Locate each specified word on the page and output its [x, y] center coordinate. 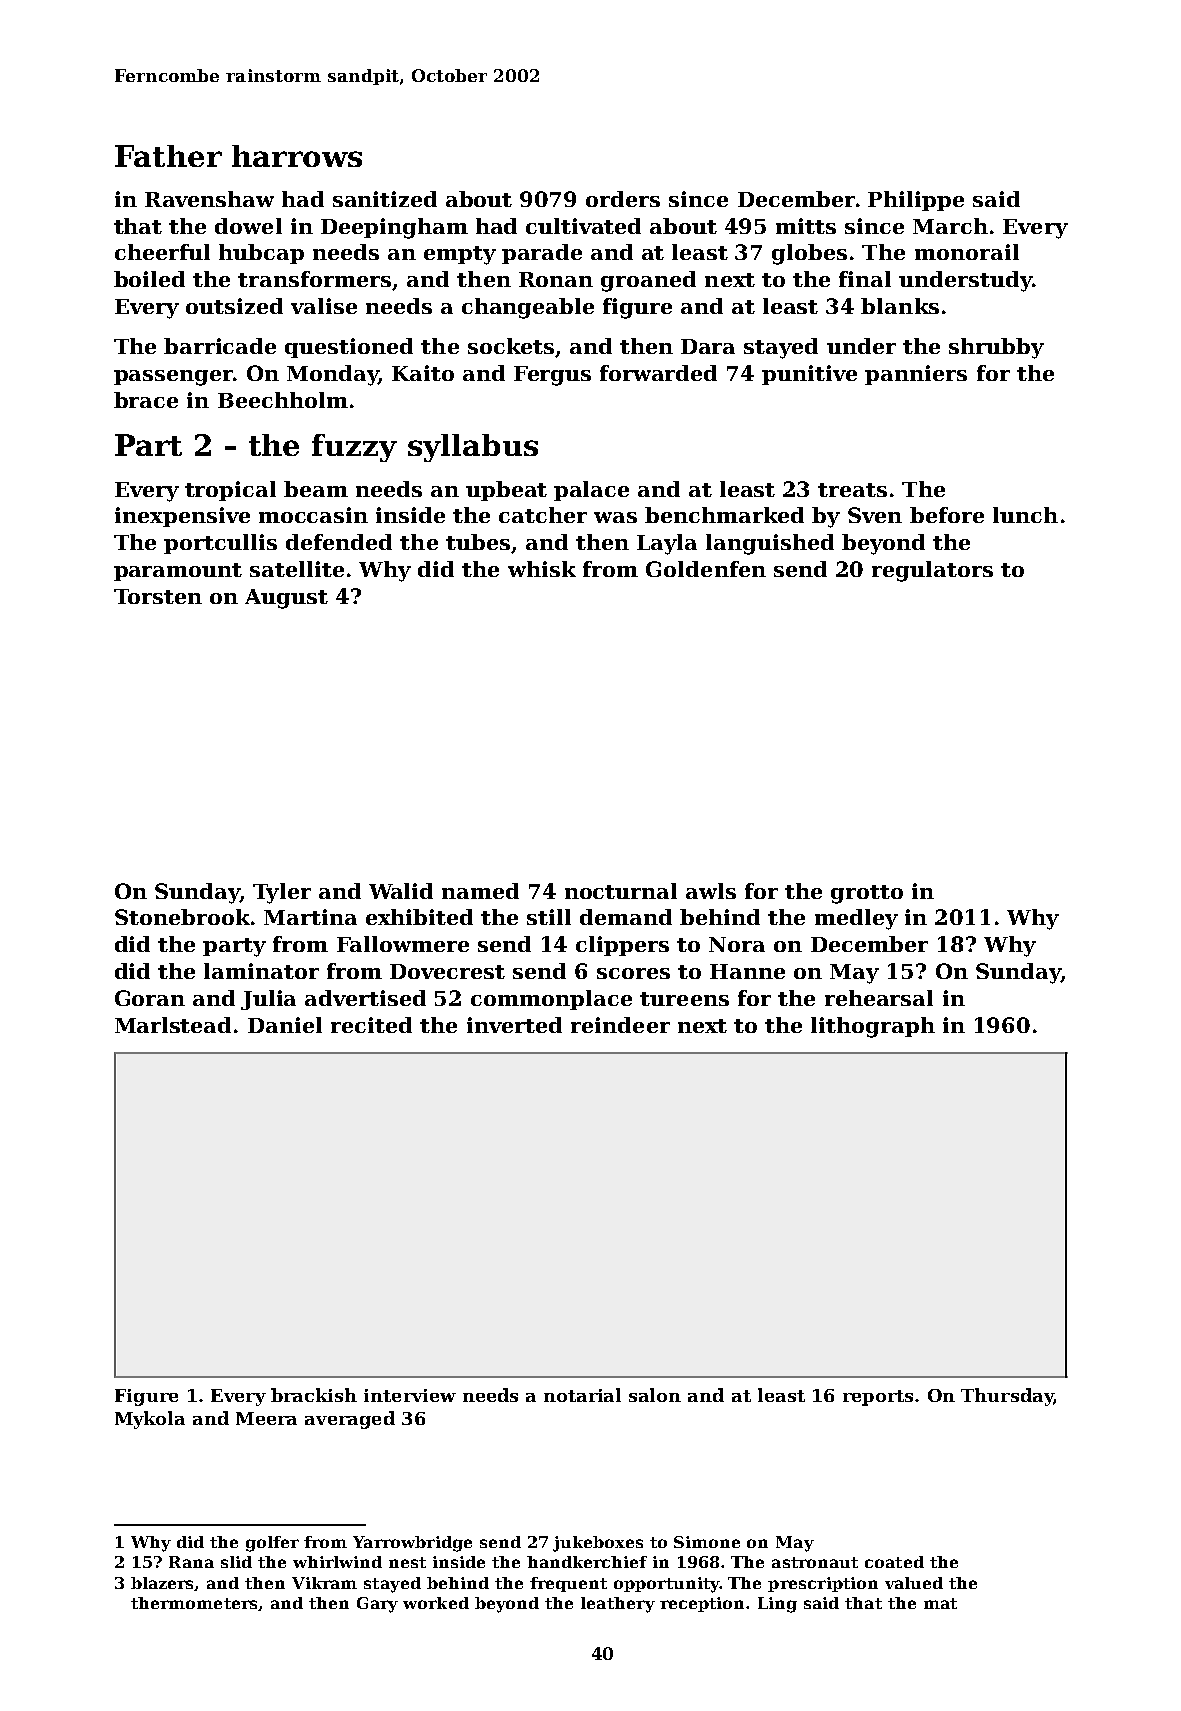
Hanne [747, 971]
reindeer [620, 1025]
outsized [234, 306]
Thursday [1007, 1397]
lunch [1025, 515]
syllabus [473, 448]
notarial [582, 1395]
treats [852, 490]
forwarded [658, 373]
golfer [272, 1544]
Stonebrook [182, 917]
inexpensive [182, 517]
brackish [314, 1395]
